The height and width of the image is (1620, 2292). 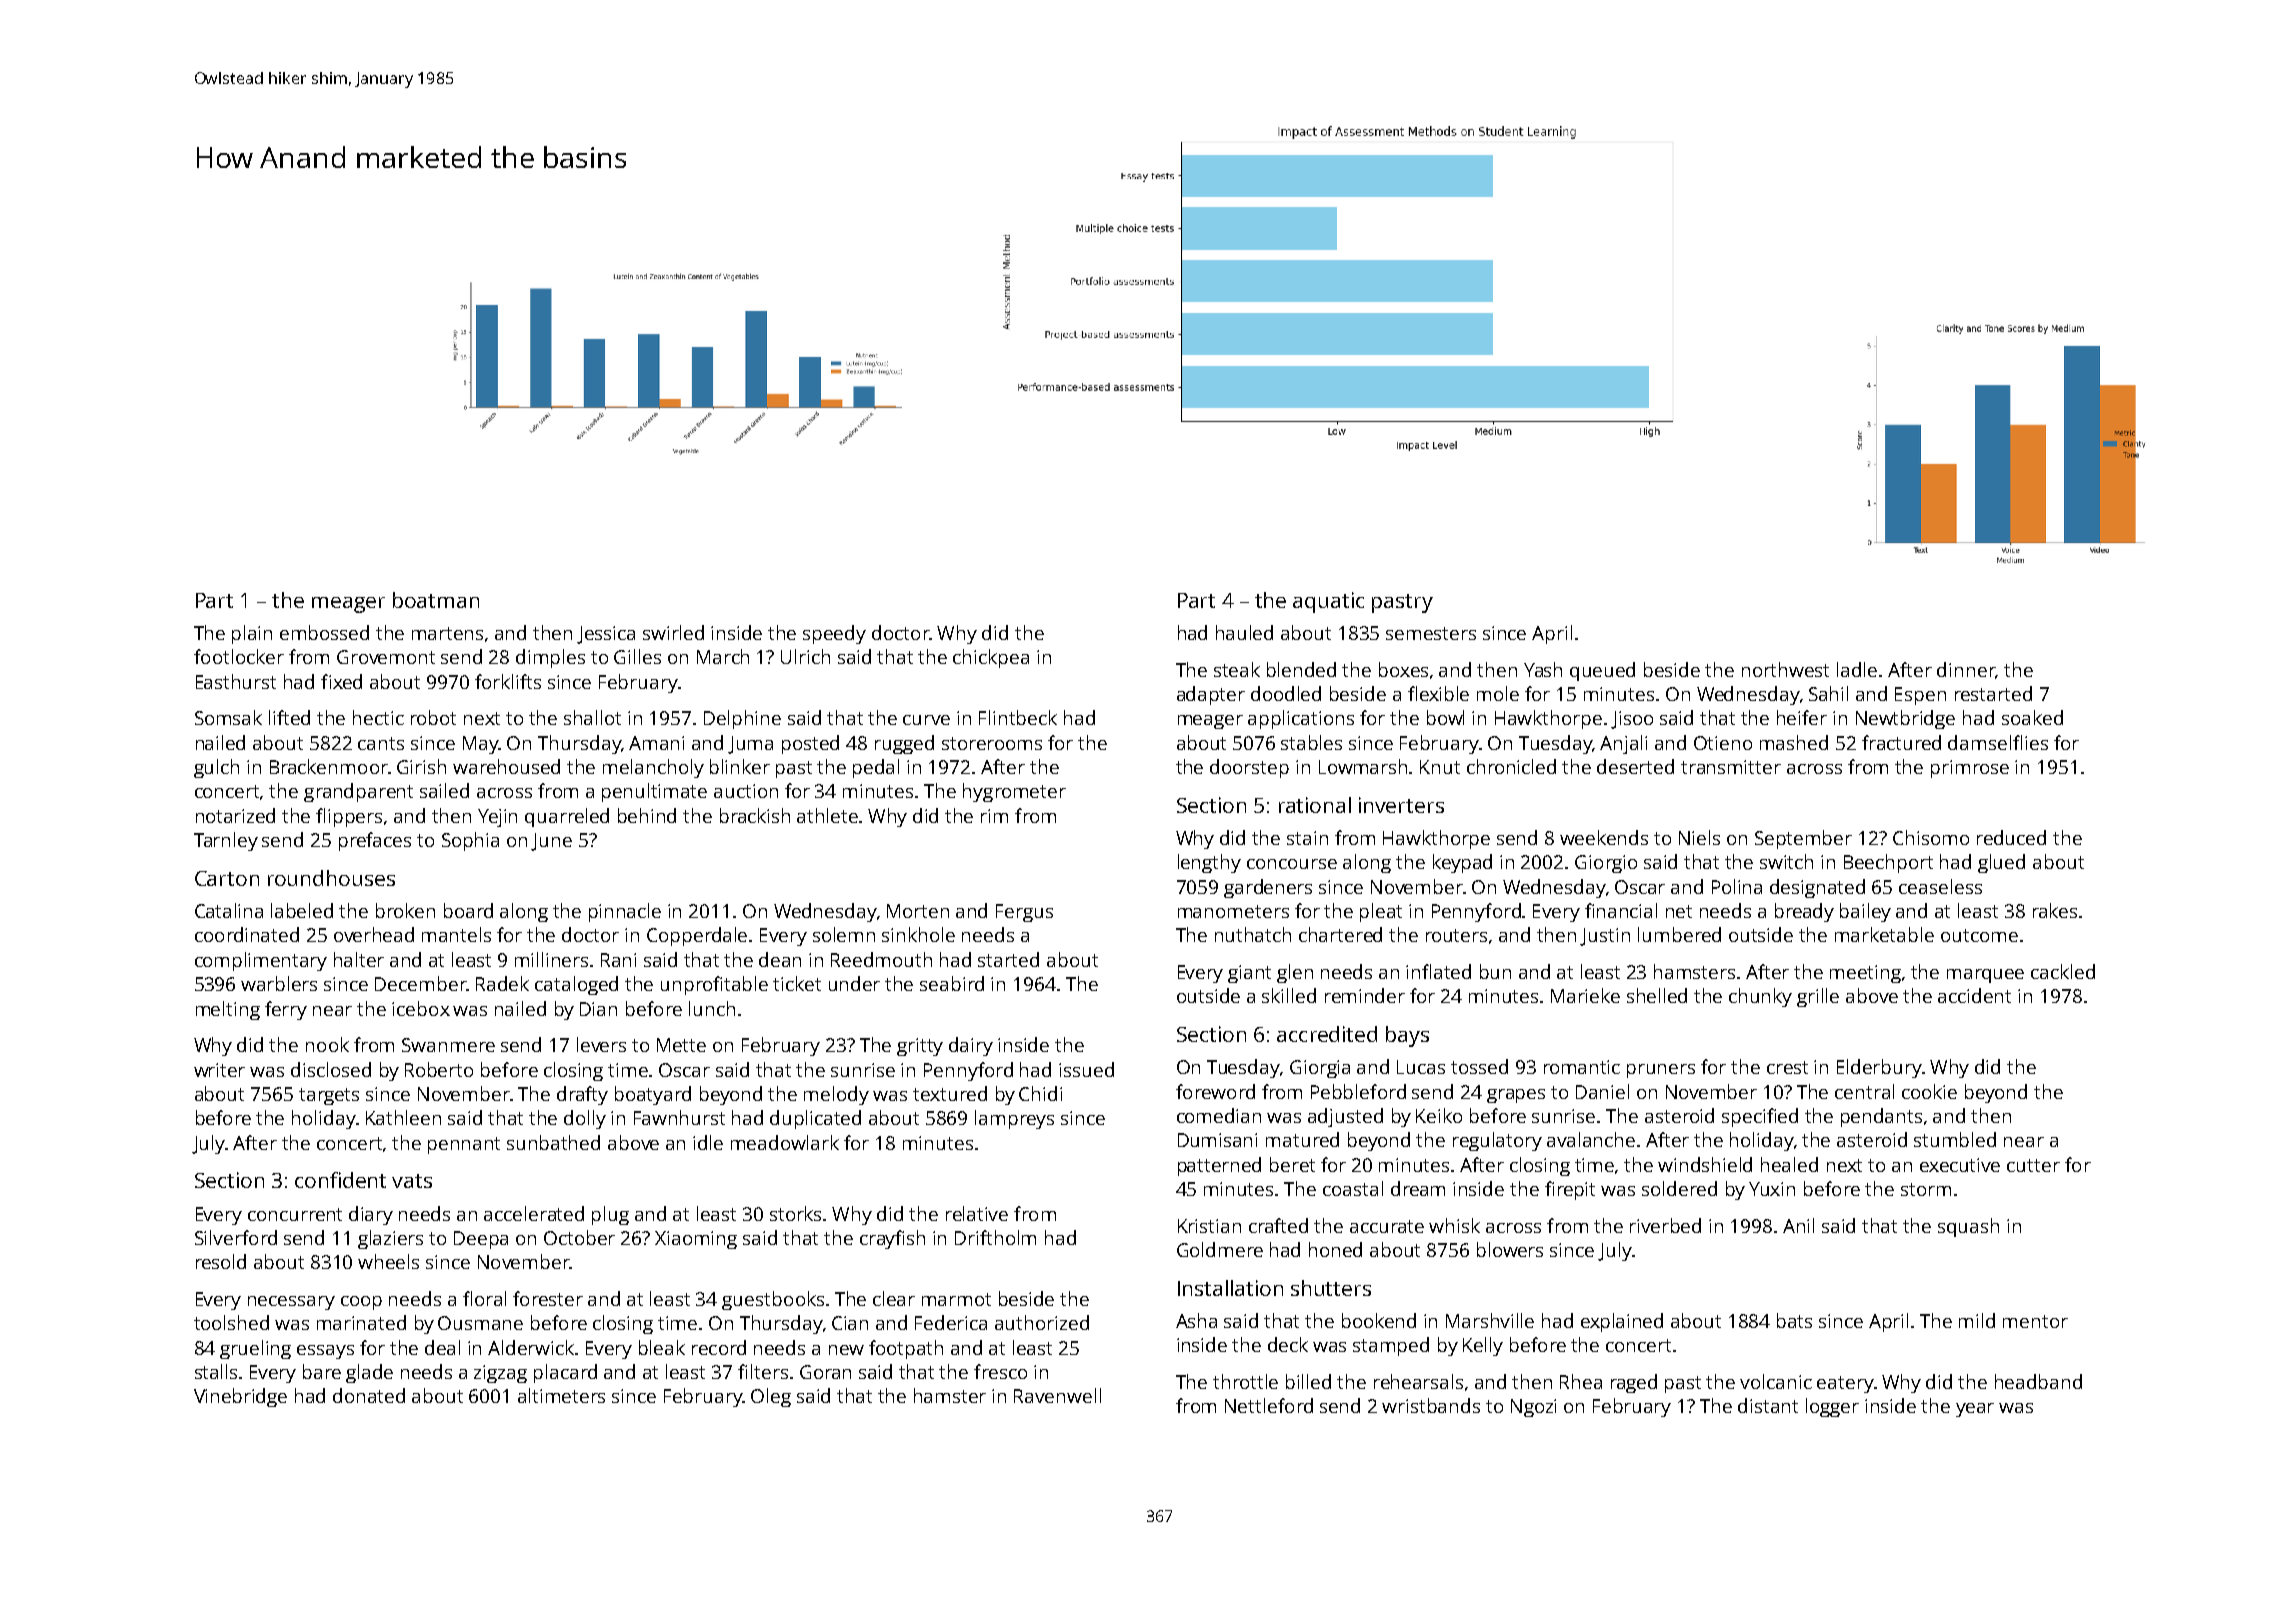 I want to click on northwest, so click(x=1785, y=669).
